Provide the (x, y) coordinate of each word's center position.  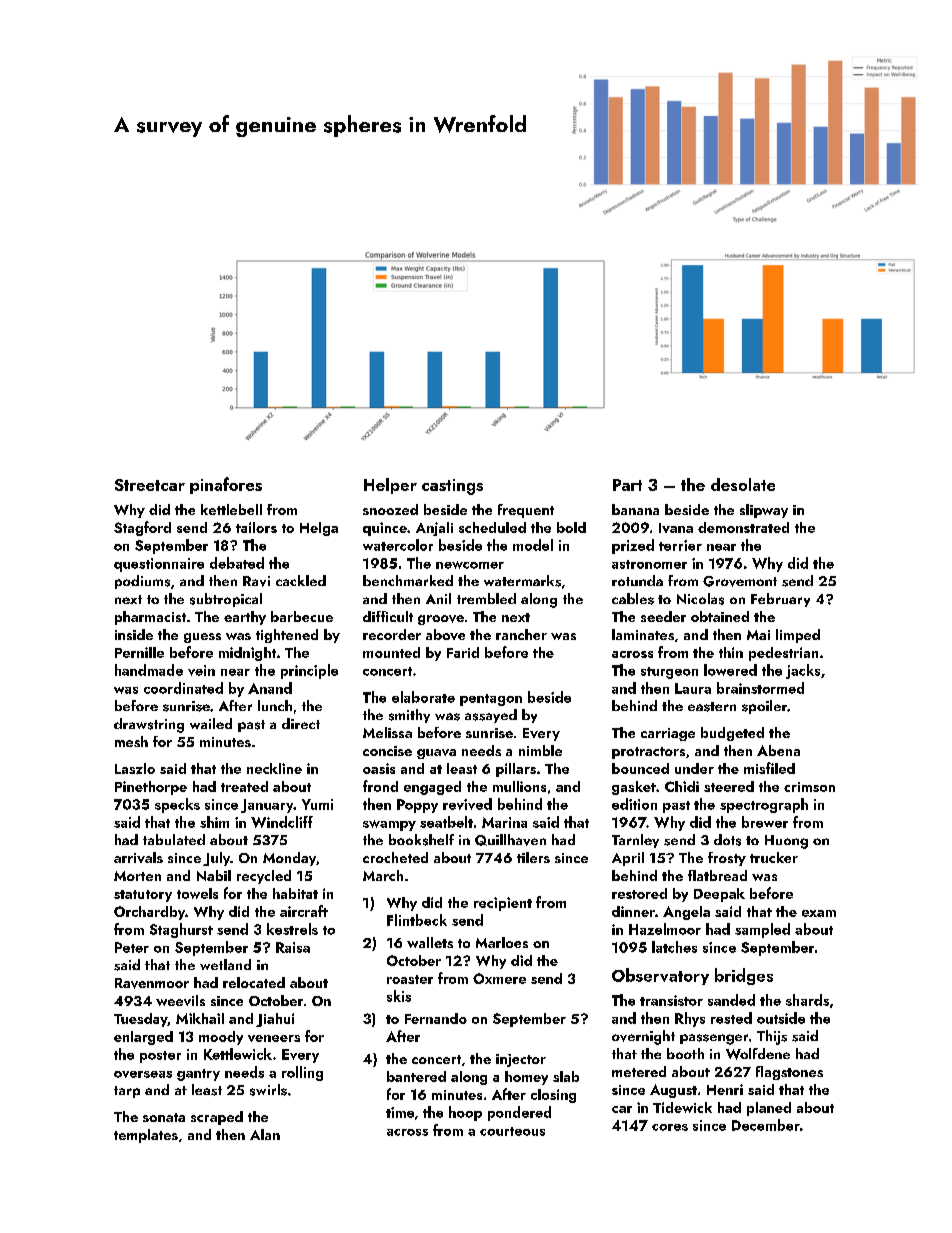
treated (244, 786)
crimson (809, 787)
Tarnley (635, 841)
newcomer (470, 565)
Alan (265, 1134)
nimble (540, 750)
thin (731, 652)
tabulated (174, 839)
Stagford (142, 528)
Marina (504, 822)
